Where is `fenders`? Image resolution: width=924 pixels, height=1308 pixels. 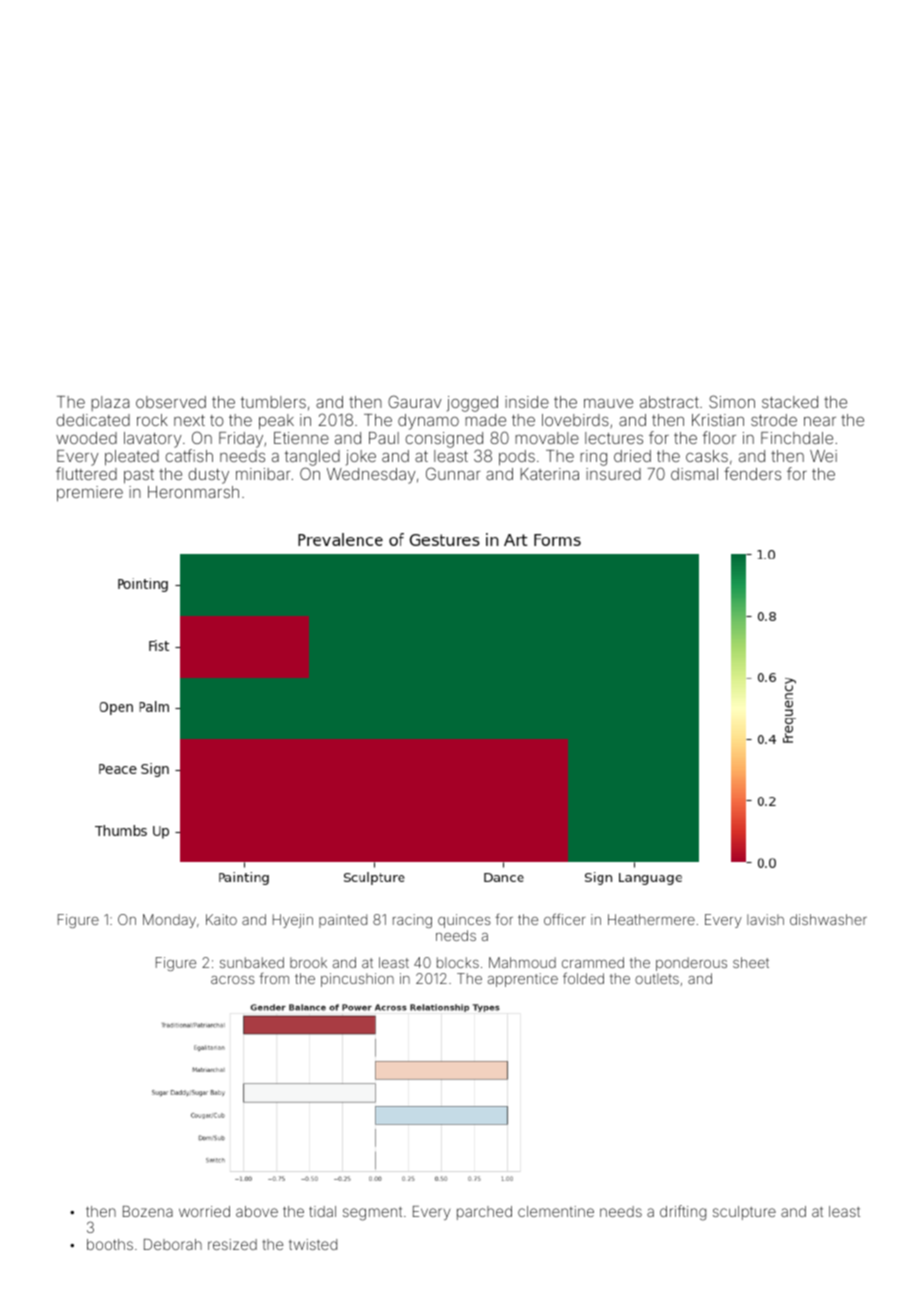
fenders is located at coordinates (752, 473).
